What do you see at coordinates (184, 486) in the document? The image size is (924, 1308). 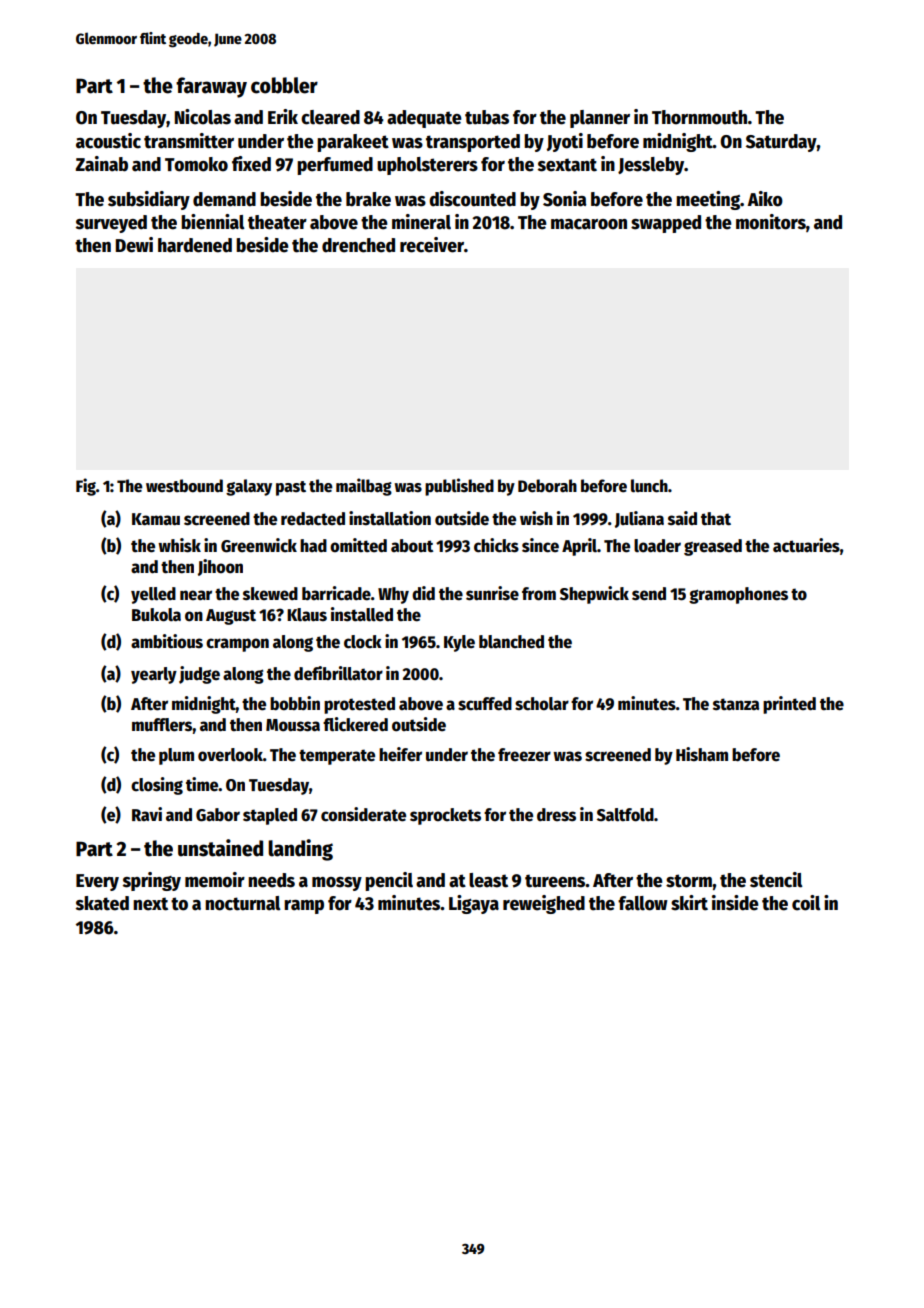 I see `westbound` at bounding box center [184, 486].
